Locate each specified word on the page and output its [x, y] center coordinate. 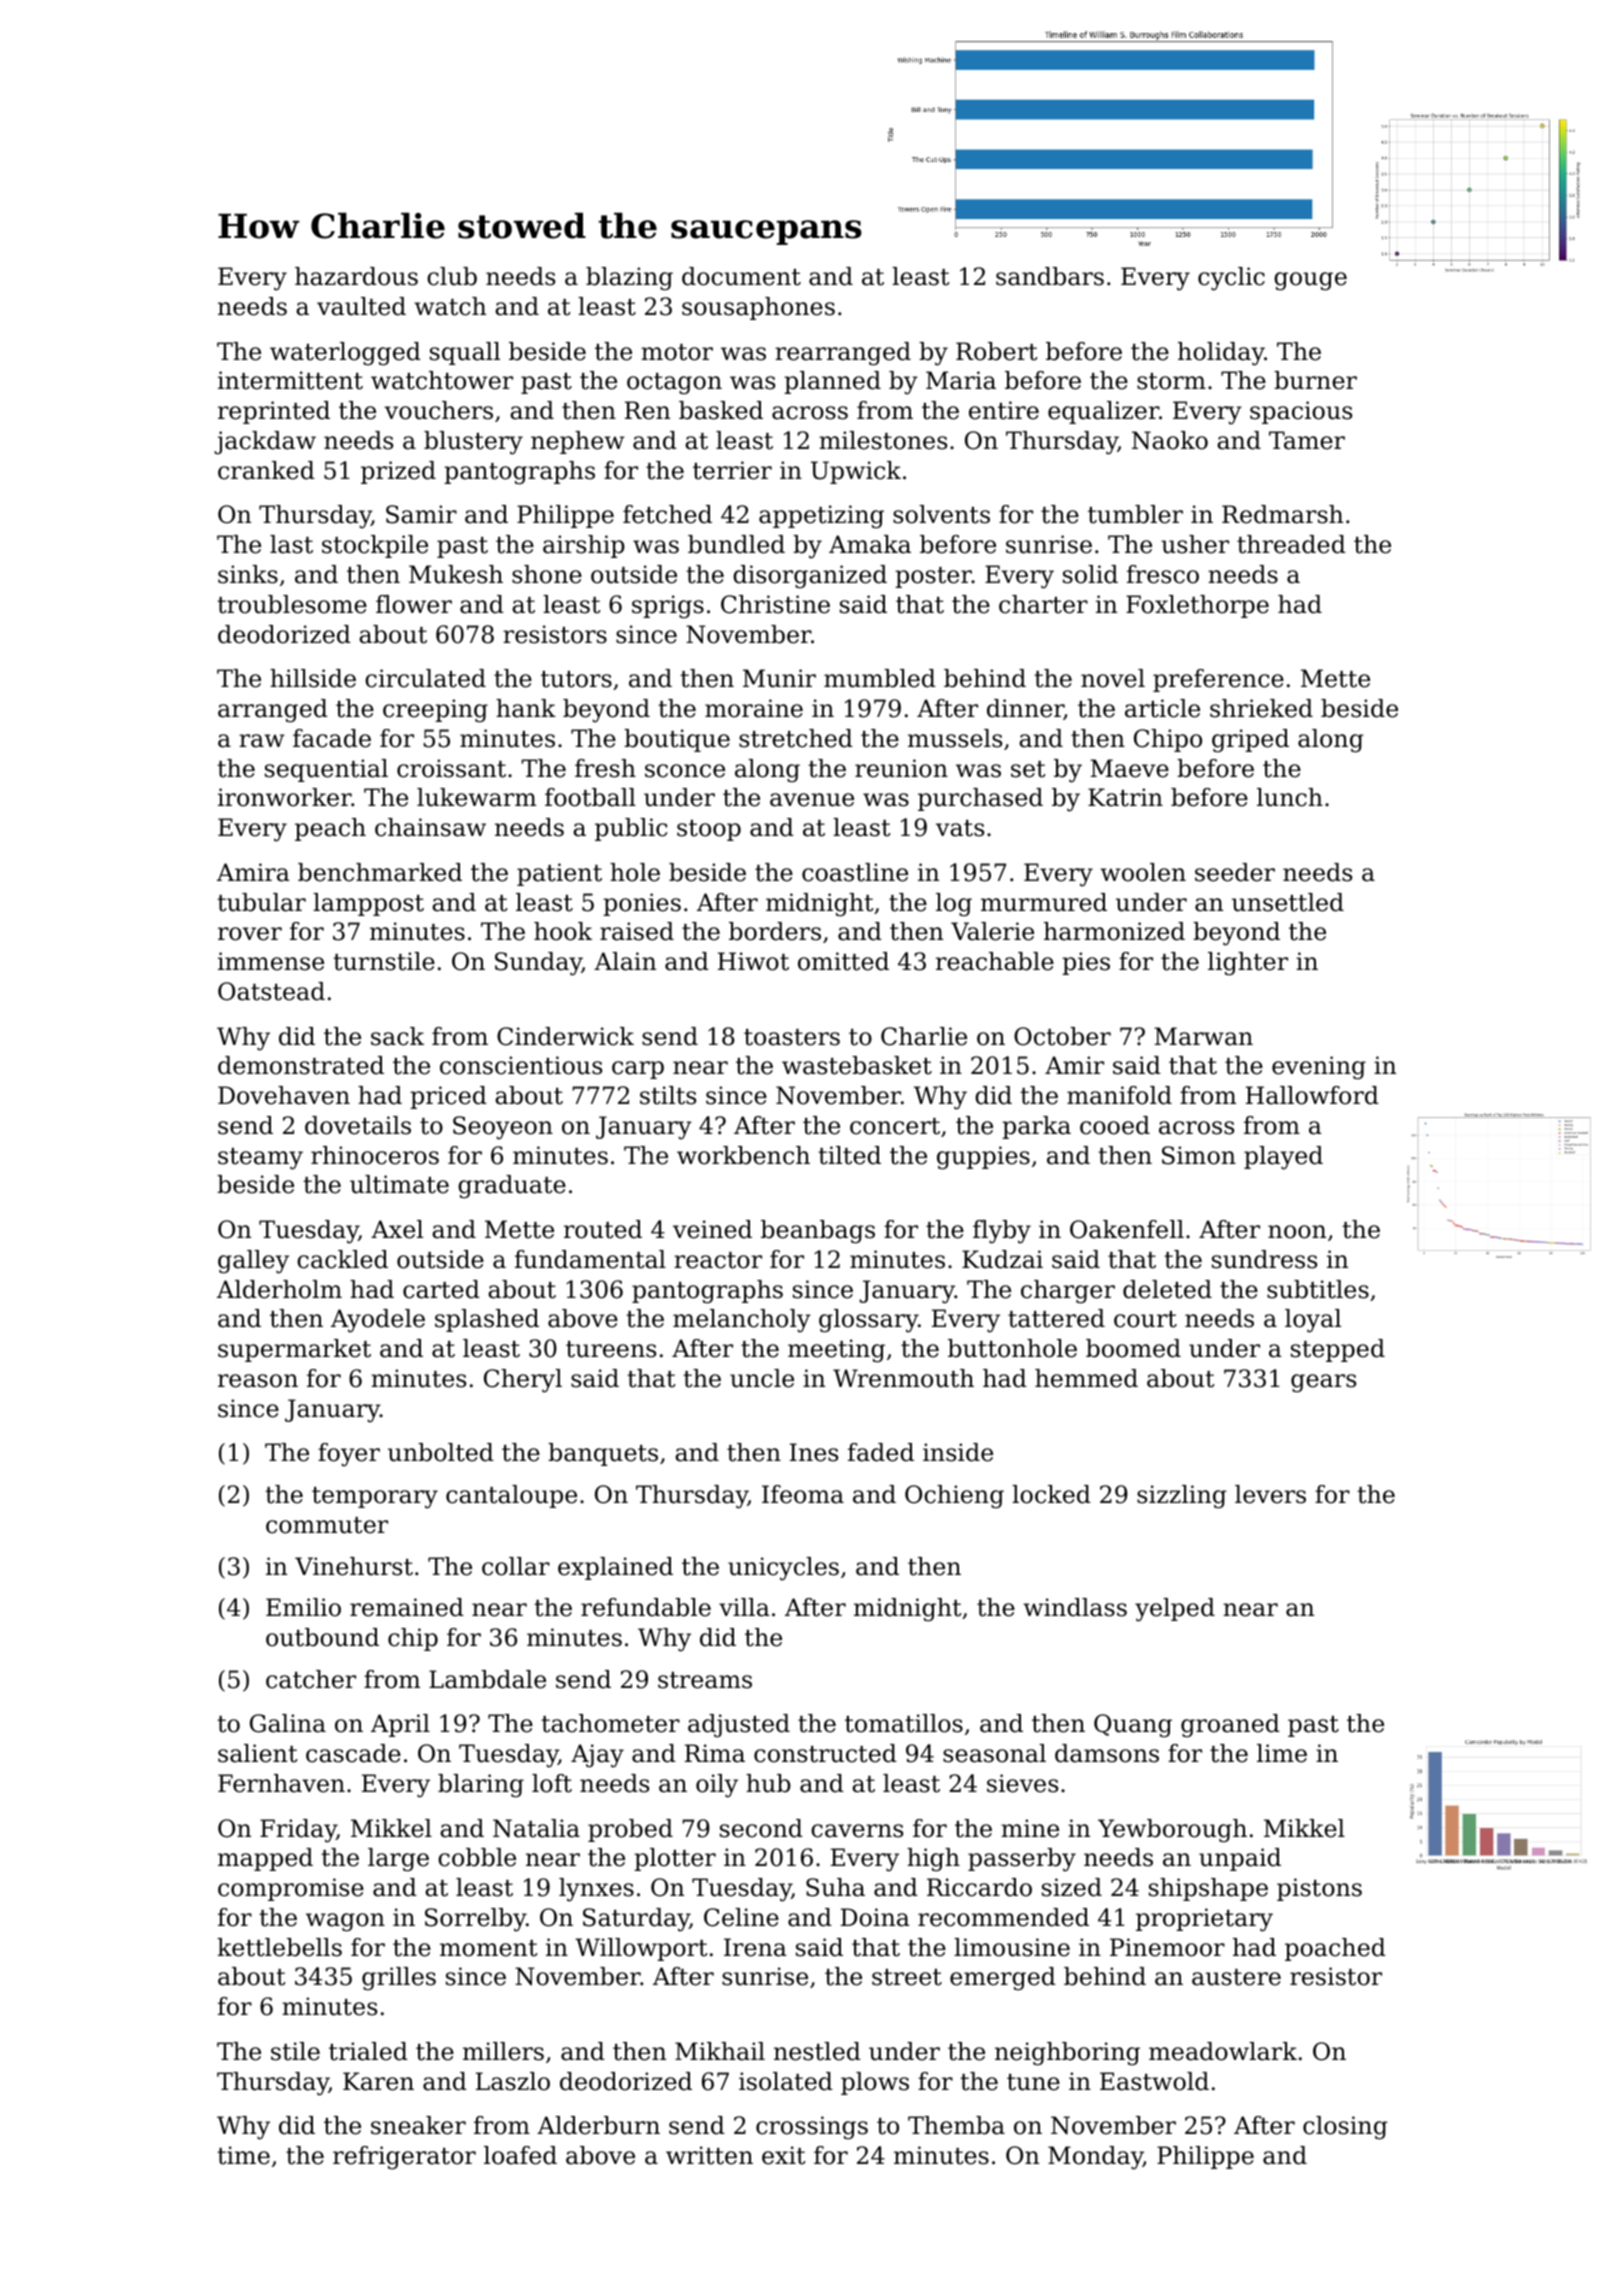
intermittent [290, 380]
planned [832, 382]
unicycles [783, 1569]
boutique [677, 740]
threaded [1291, 544]
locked [1051, 1494]
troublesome [292, 604]
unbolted [441, 1452]
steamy [260, 1159]
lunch [1290, 797]
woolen [1143, 872]
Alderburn [598, 2125]
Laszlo [513, 2081]
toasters [792, 1037]
